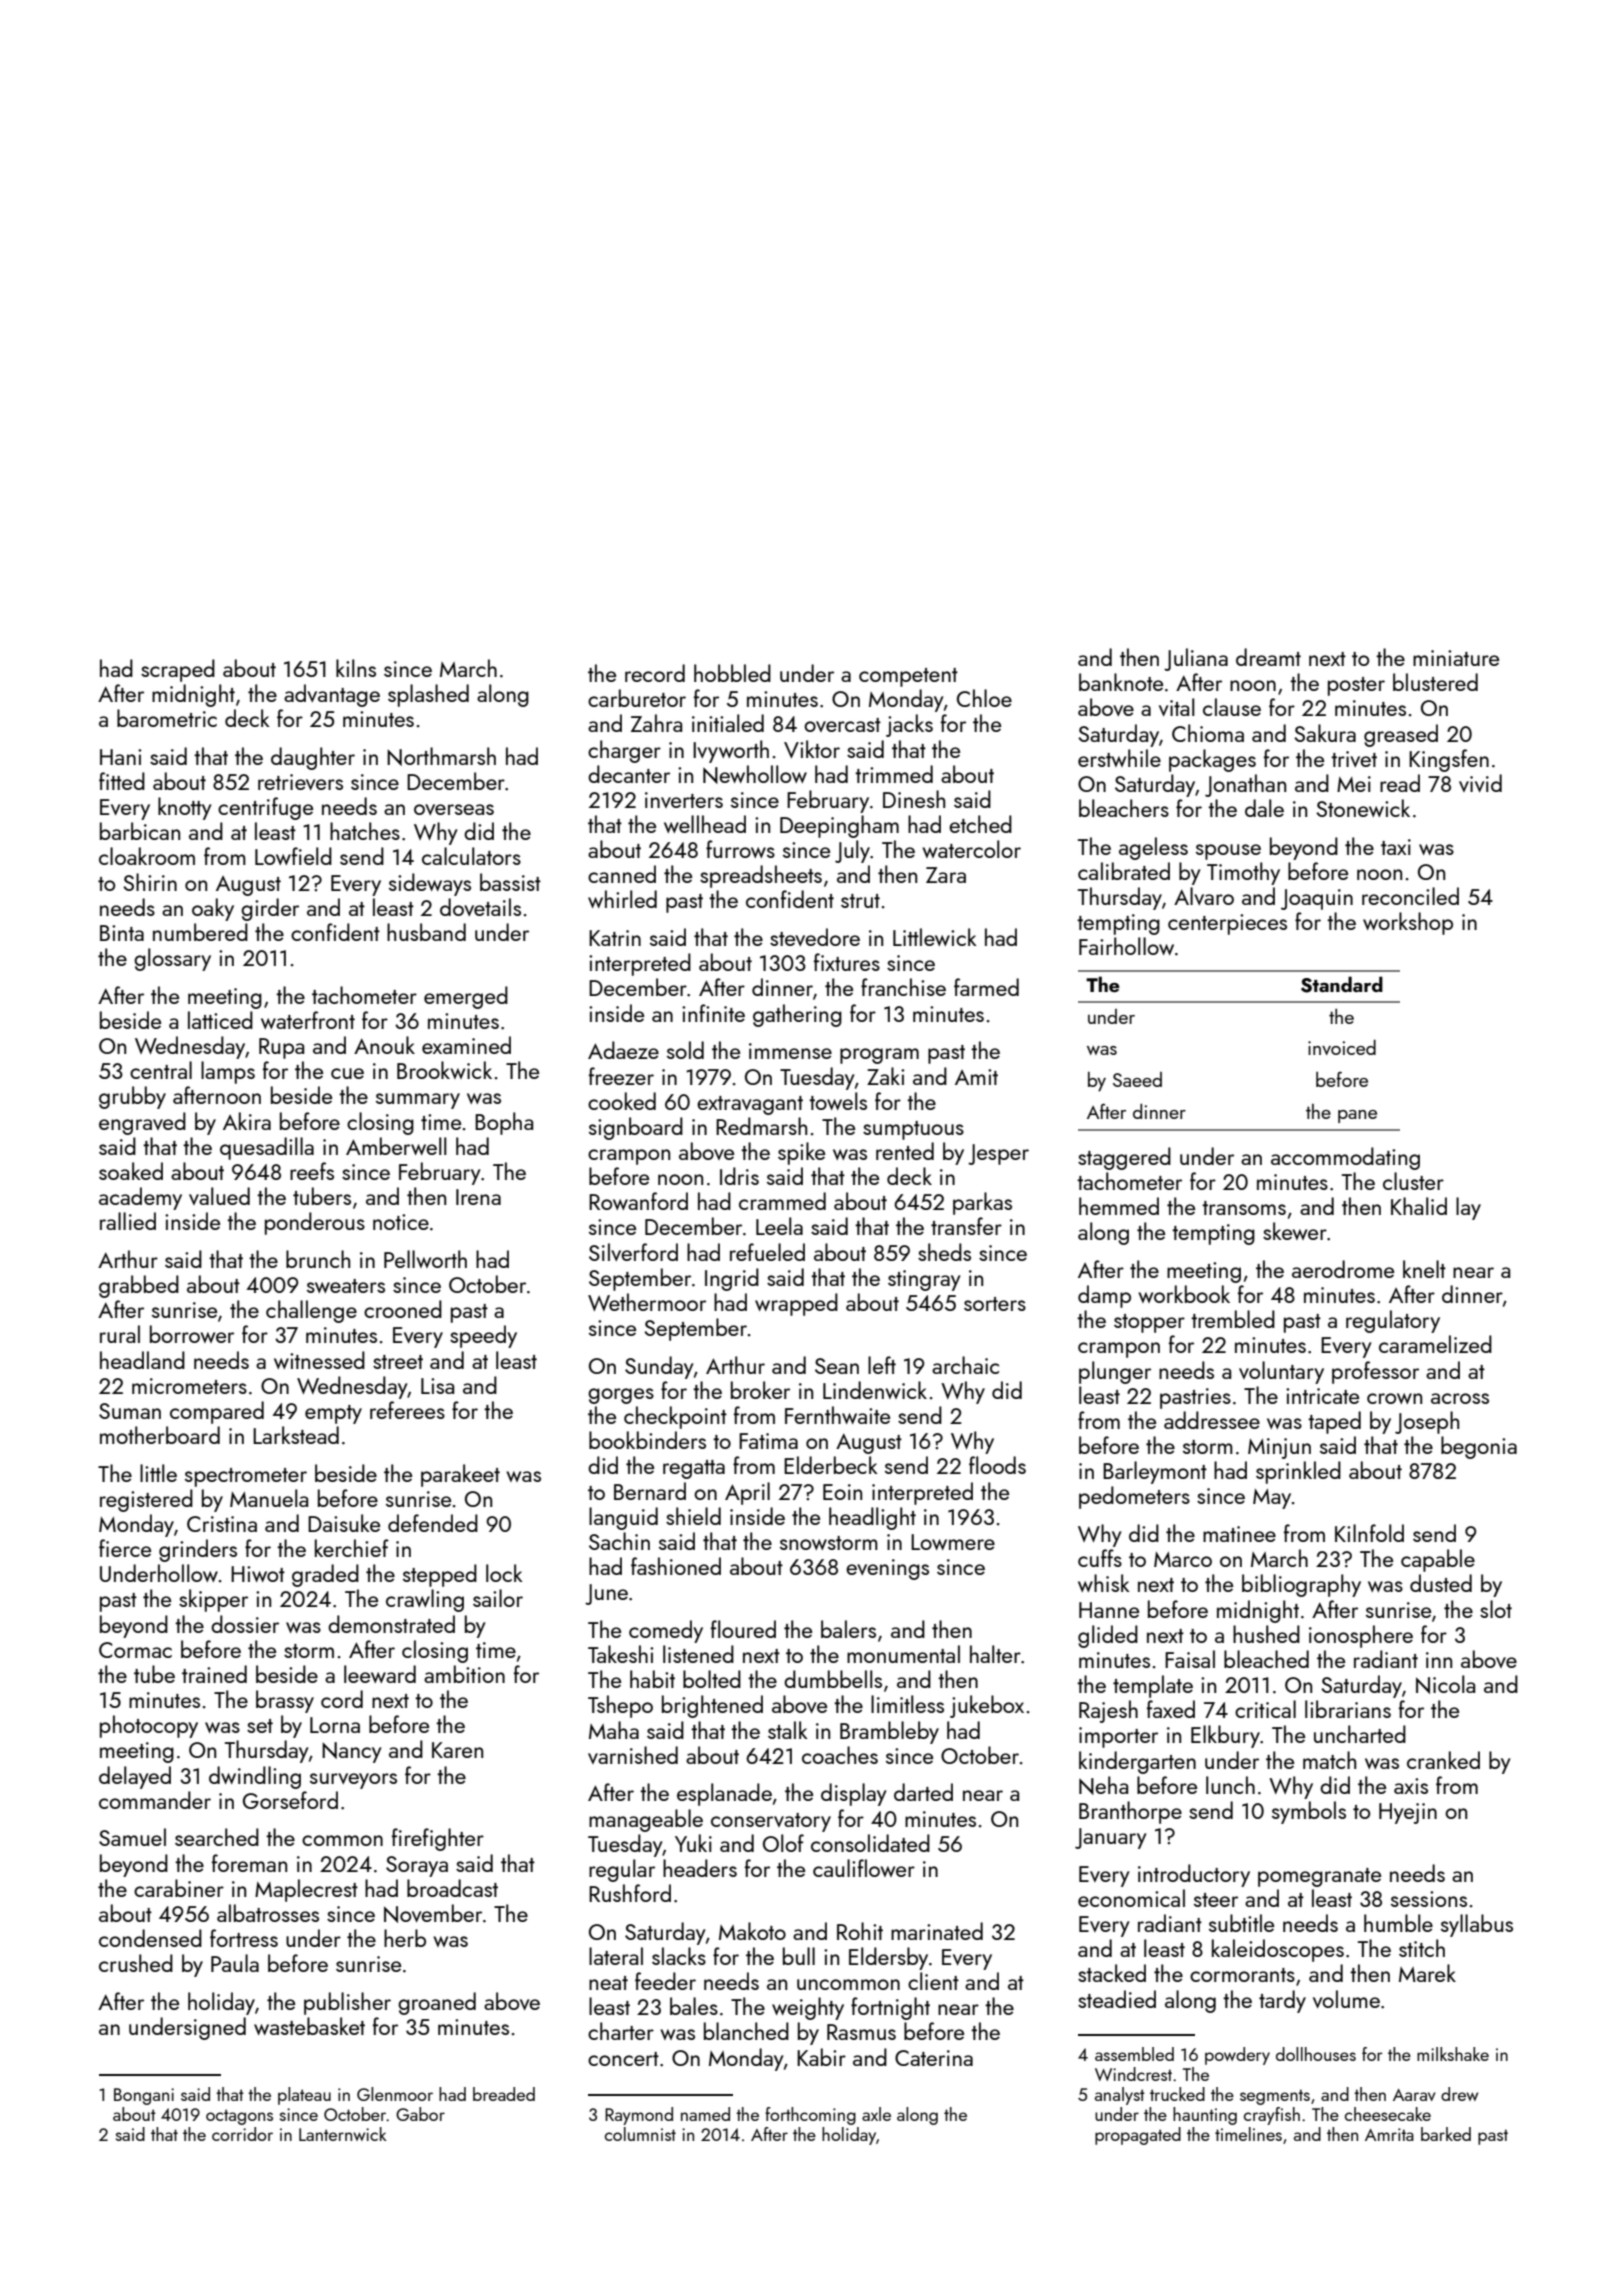 This document has height=2292, width=1620. What do you see at coordinates (417, 1866) in the document?
I see `Soraya` at bounding box center [417, 1866].
